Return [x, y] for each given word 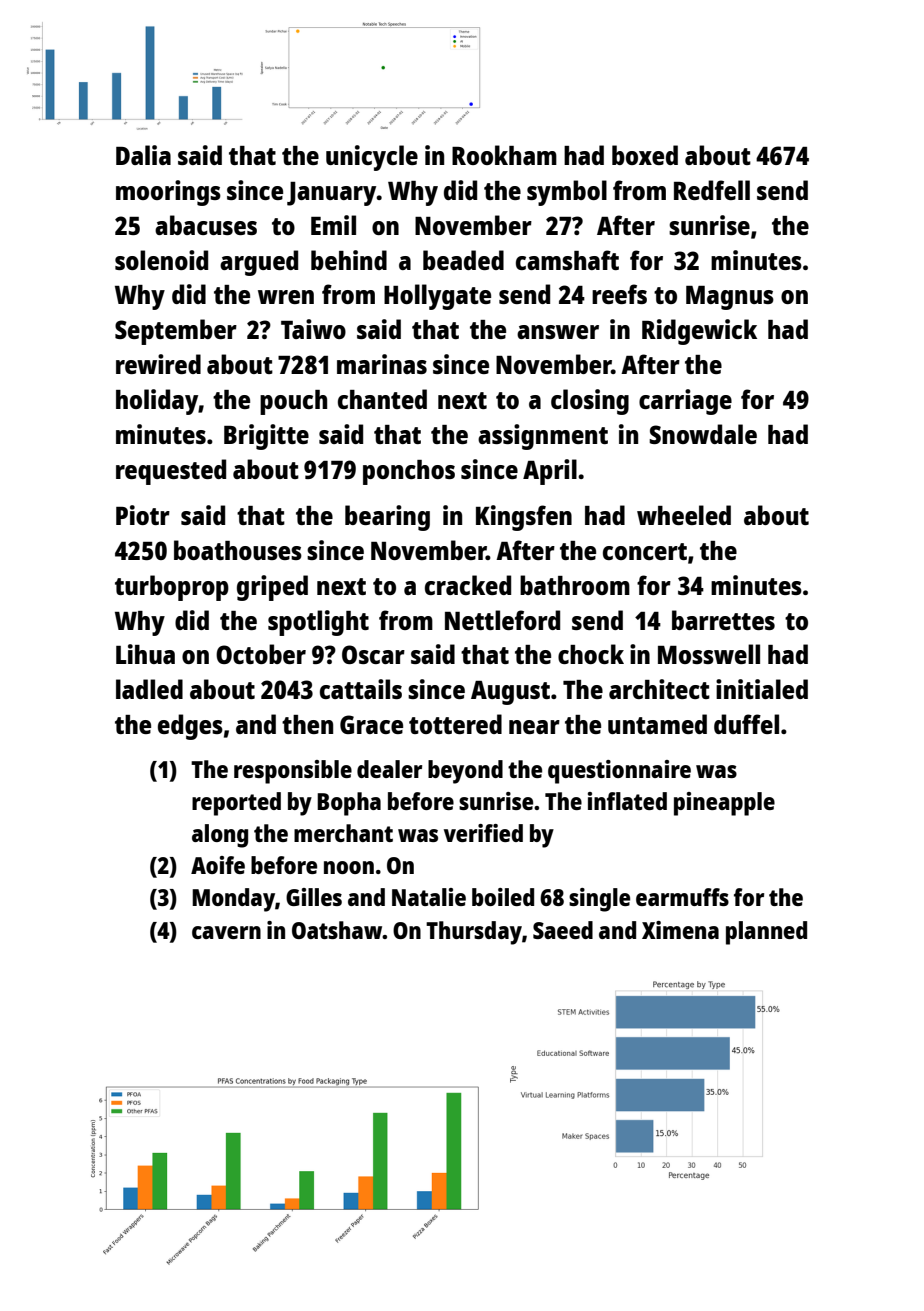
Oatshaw [337, 930]
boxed [645, 155]
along [220, 836]
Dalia [143, 155]
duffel [746, 724]
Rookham [504, 155]
